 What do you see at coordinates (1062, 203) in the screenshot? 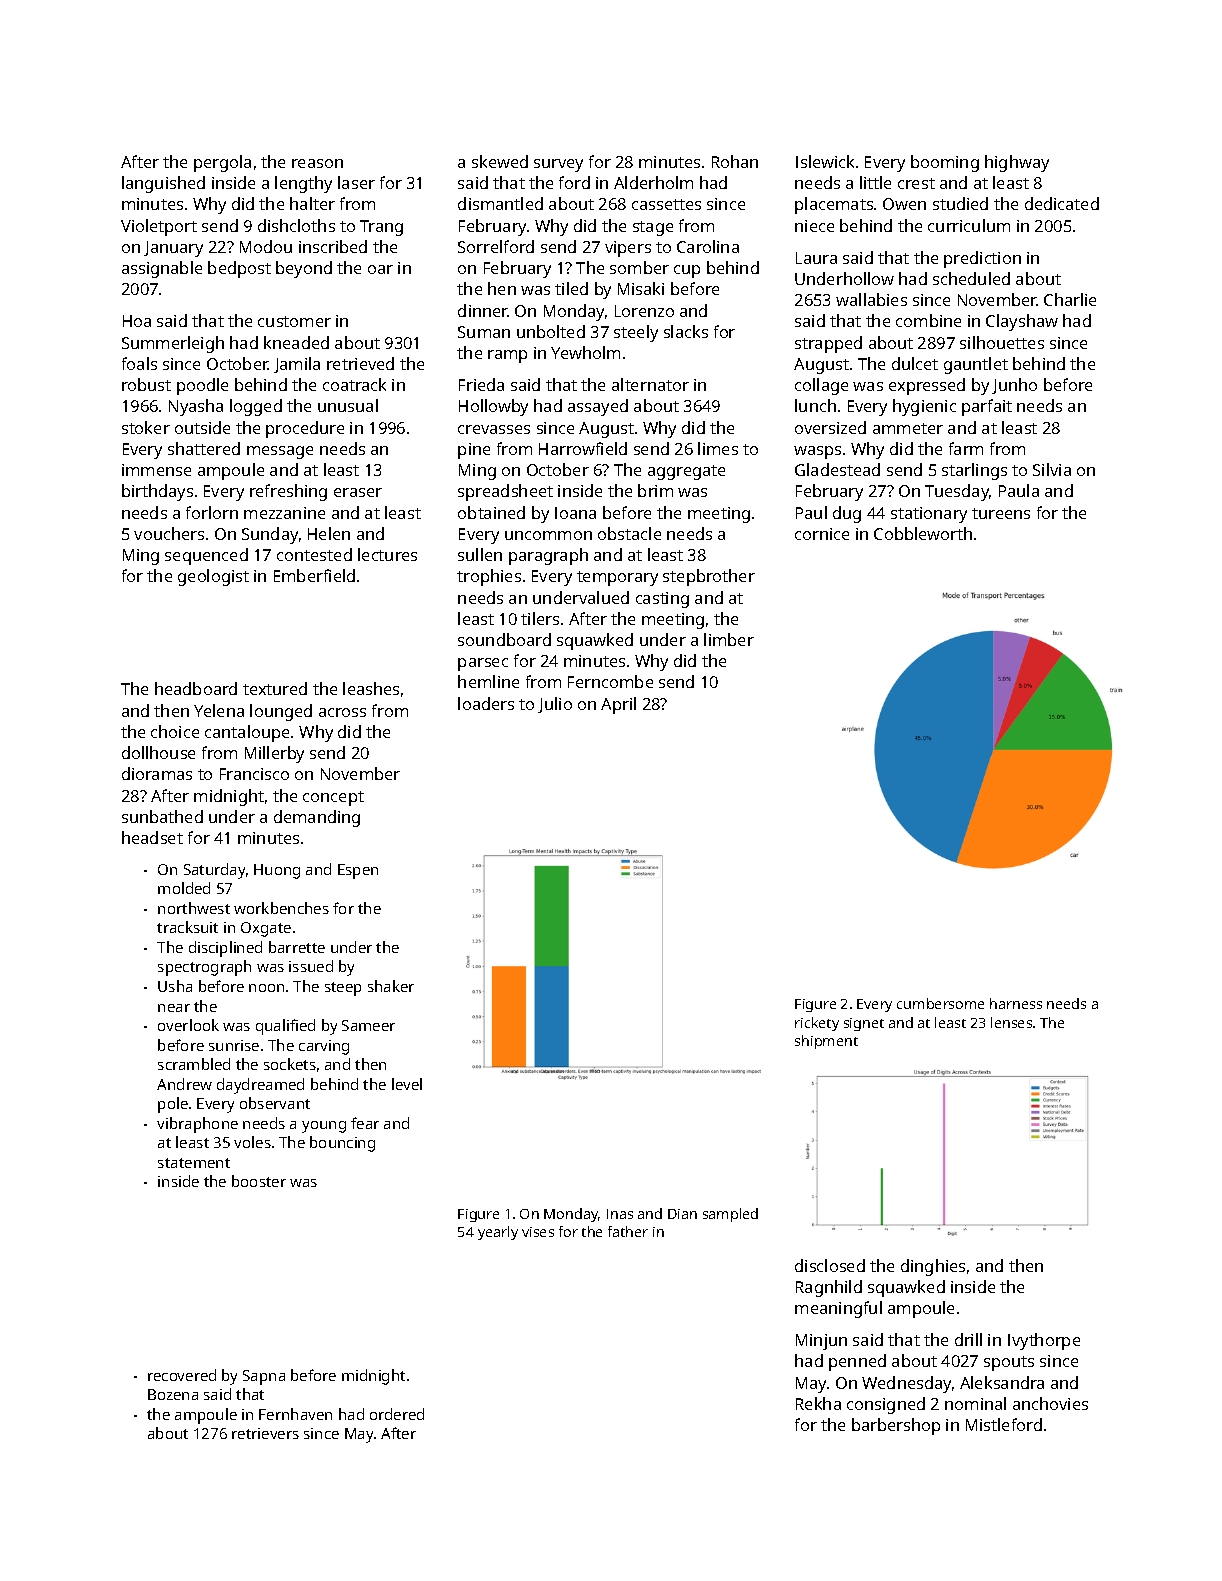
I see `dedicated` at bounding box center [1062, 203].
